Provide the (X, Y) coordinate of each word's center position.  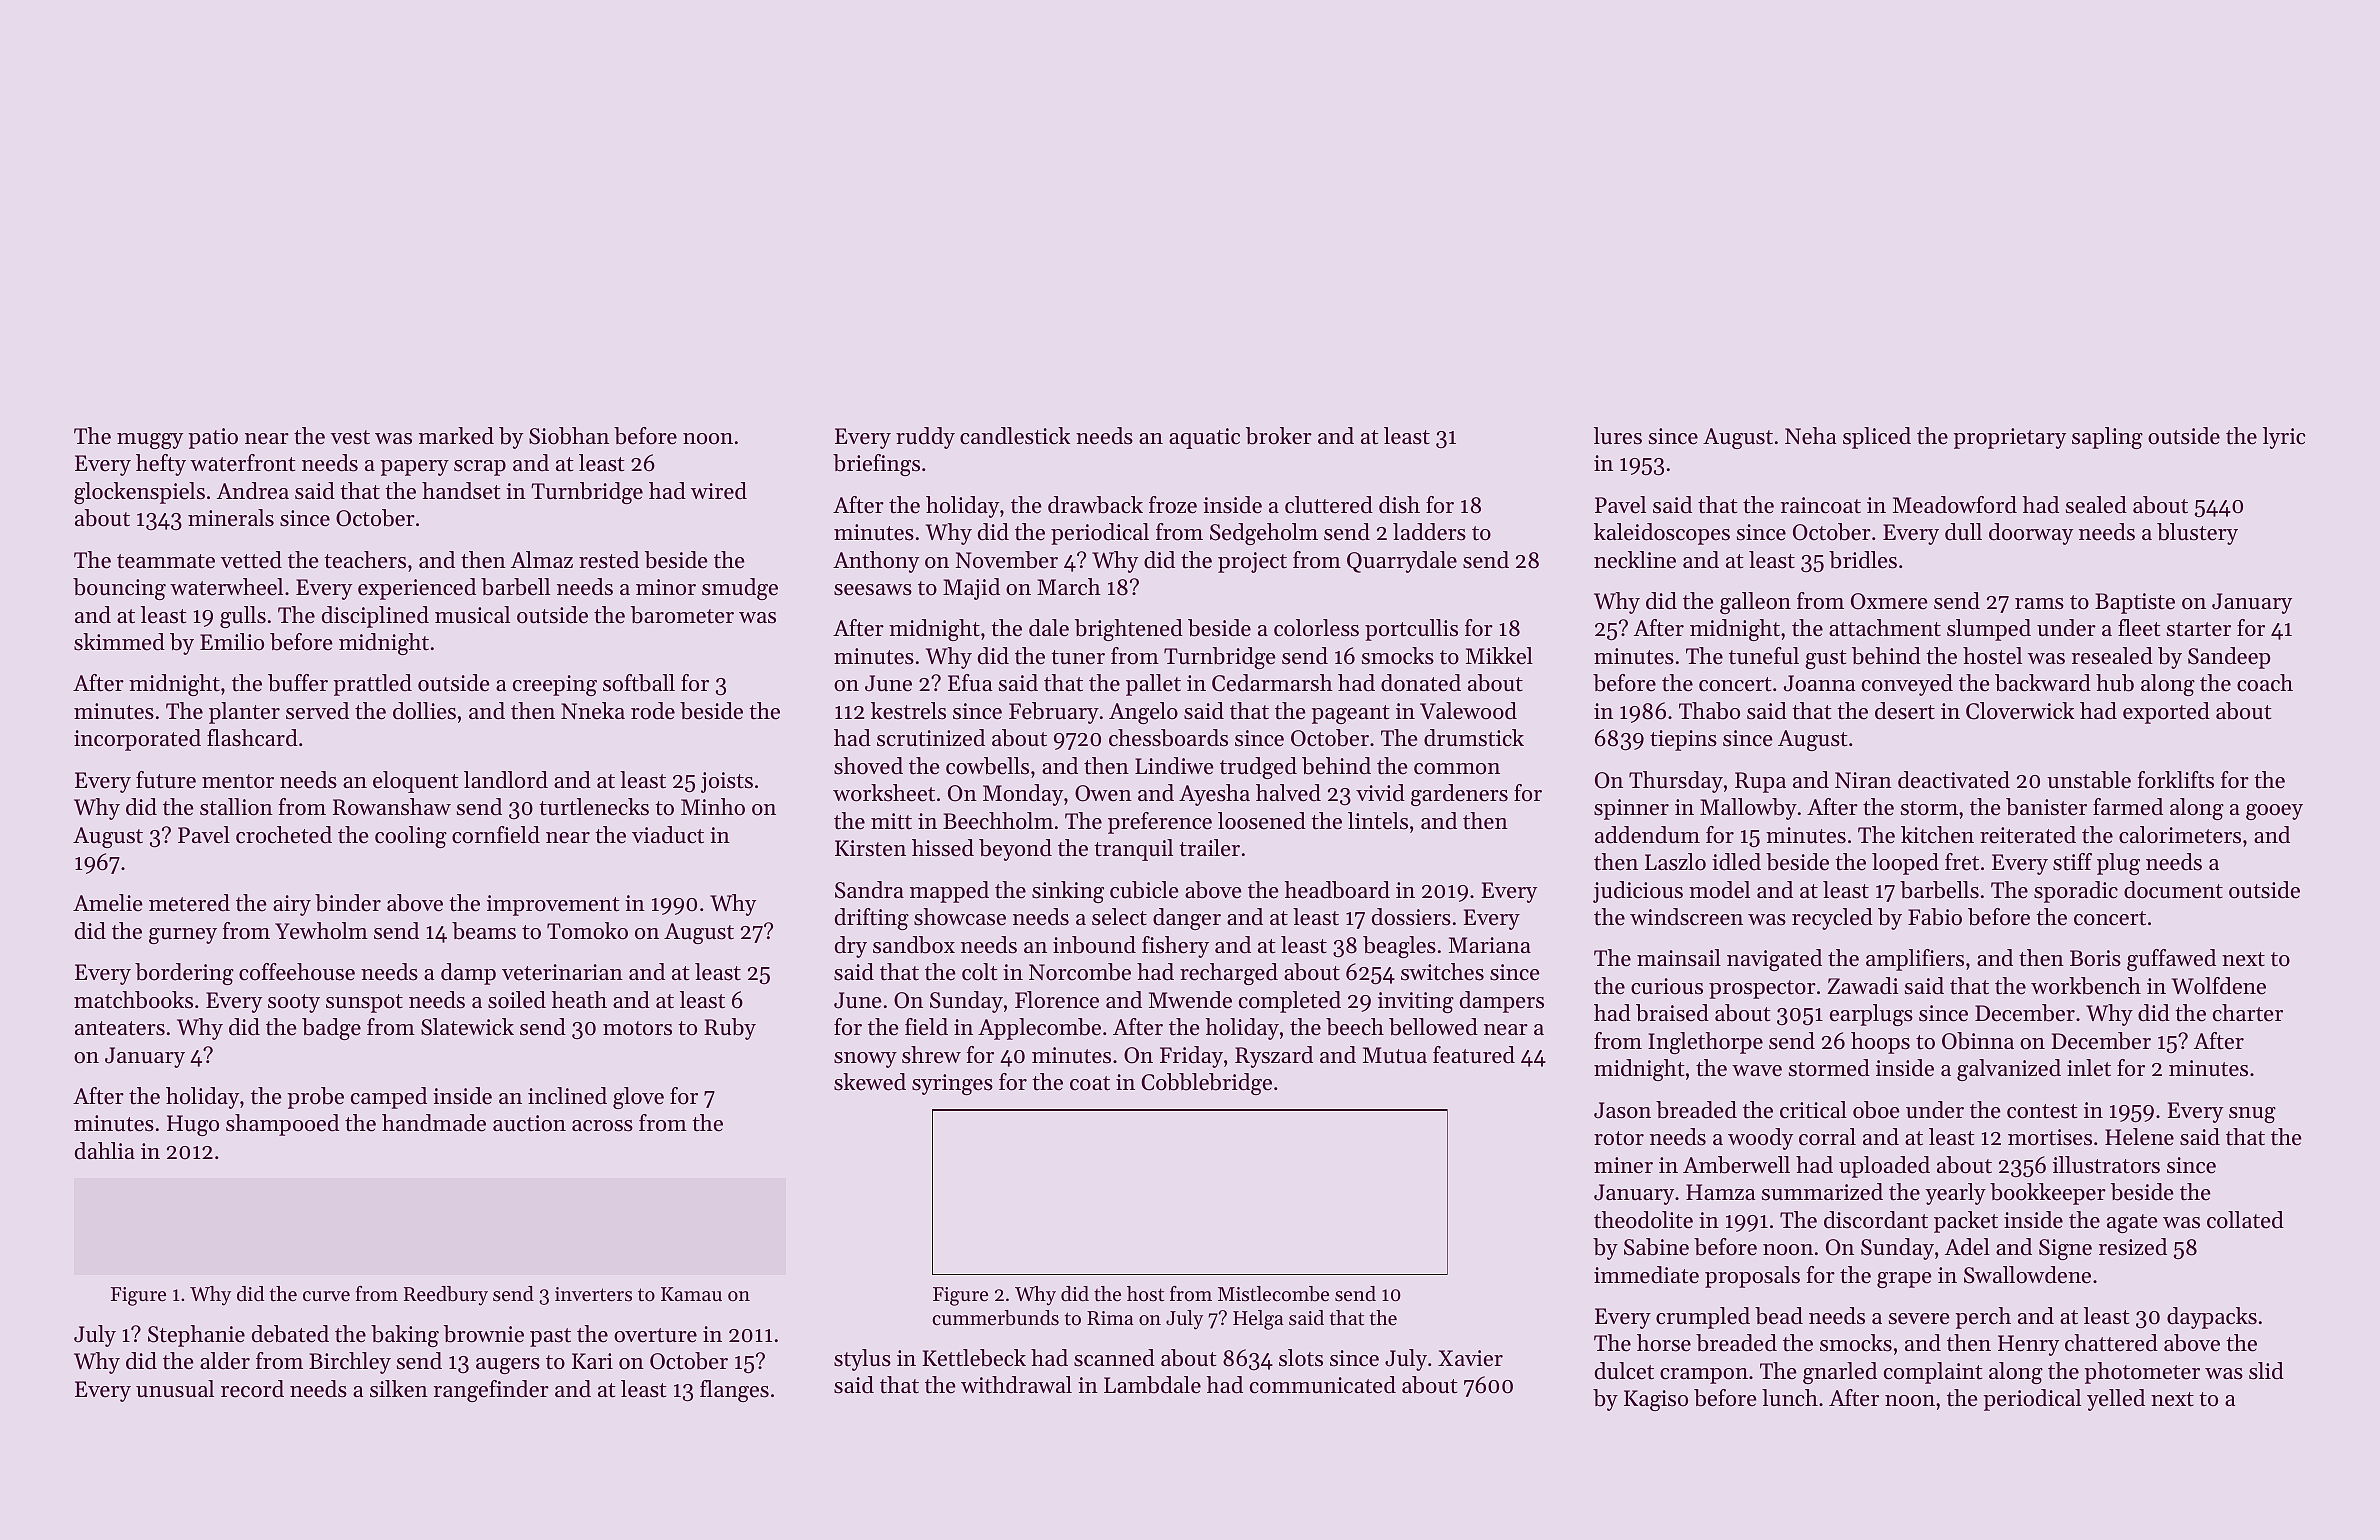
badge (331, 1029)
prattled (372, 685)
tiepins (1683, 740)
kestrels (908, 711)
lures (1618, 436)
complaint (1933, 1373)
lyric (2284, 438)
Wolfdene (2219, 986)
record (252, 1389)
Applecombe (1039, 1029)
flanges (734, 1391)
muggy (150, 441)
